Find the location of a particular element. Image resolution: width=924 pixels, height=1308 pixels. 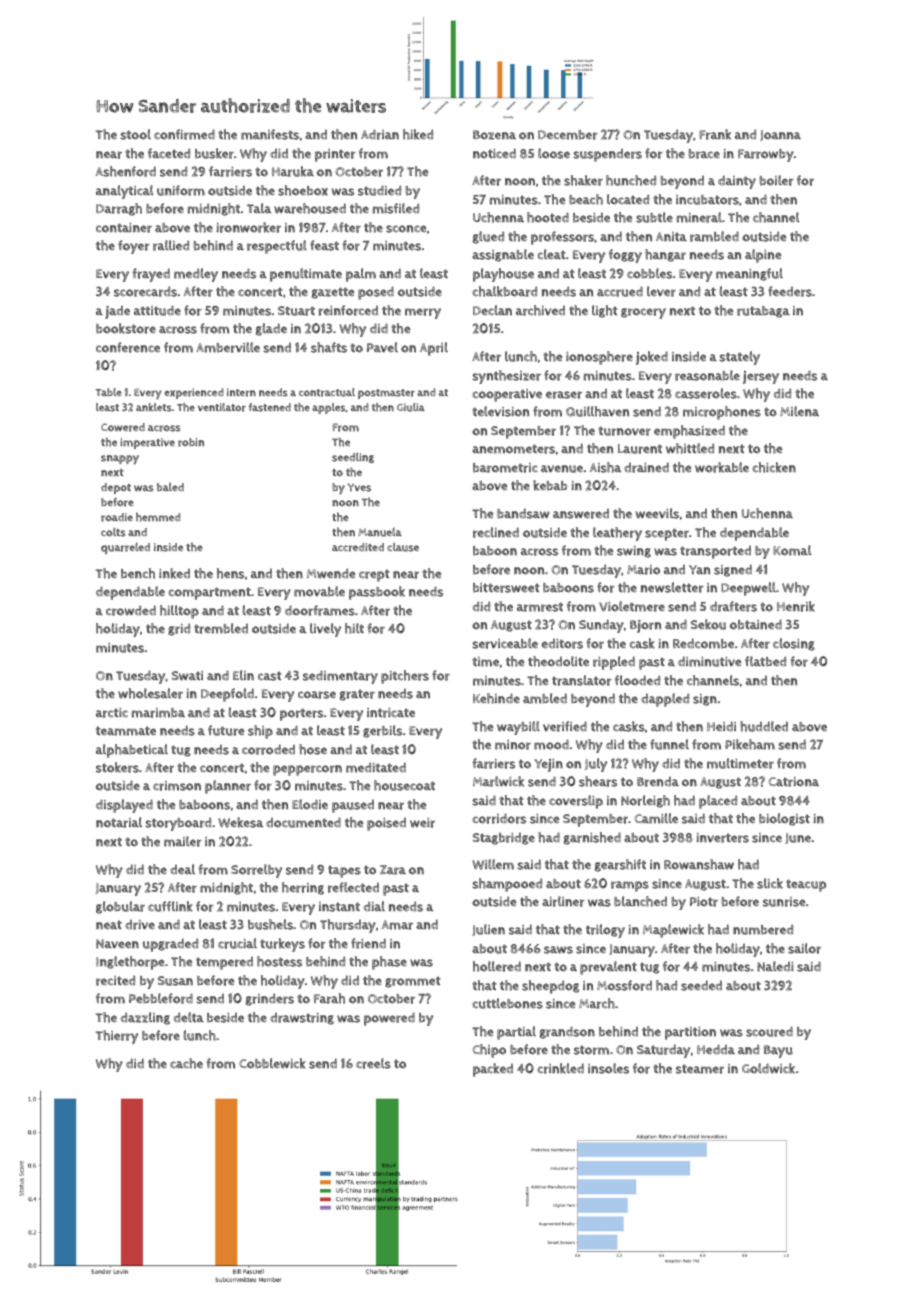

workable is located at coordinates (722, 467).
